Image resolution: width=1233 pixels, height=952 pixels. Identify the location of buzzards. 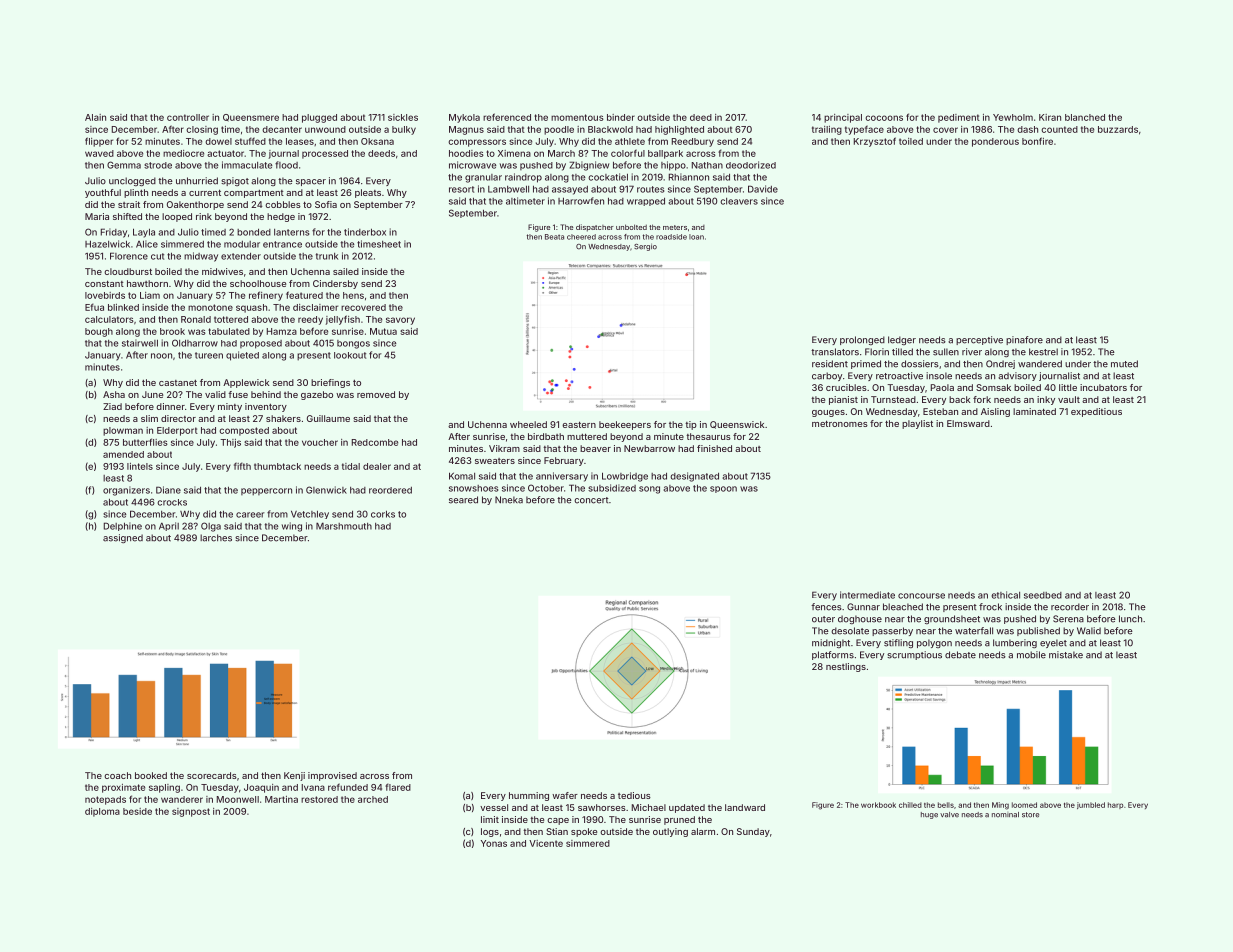
(1118, 129).
